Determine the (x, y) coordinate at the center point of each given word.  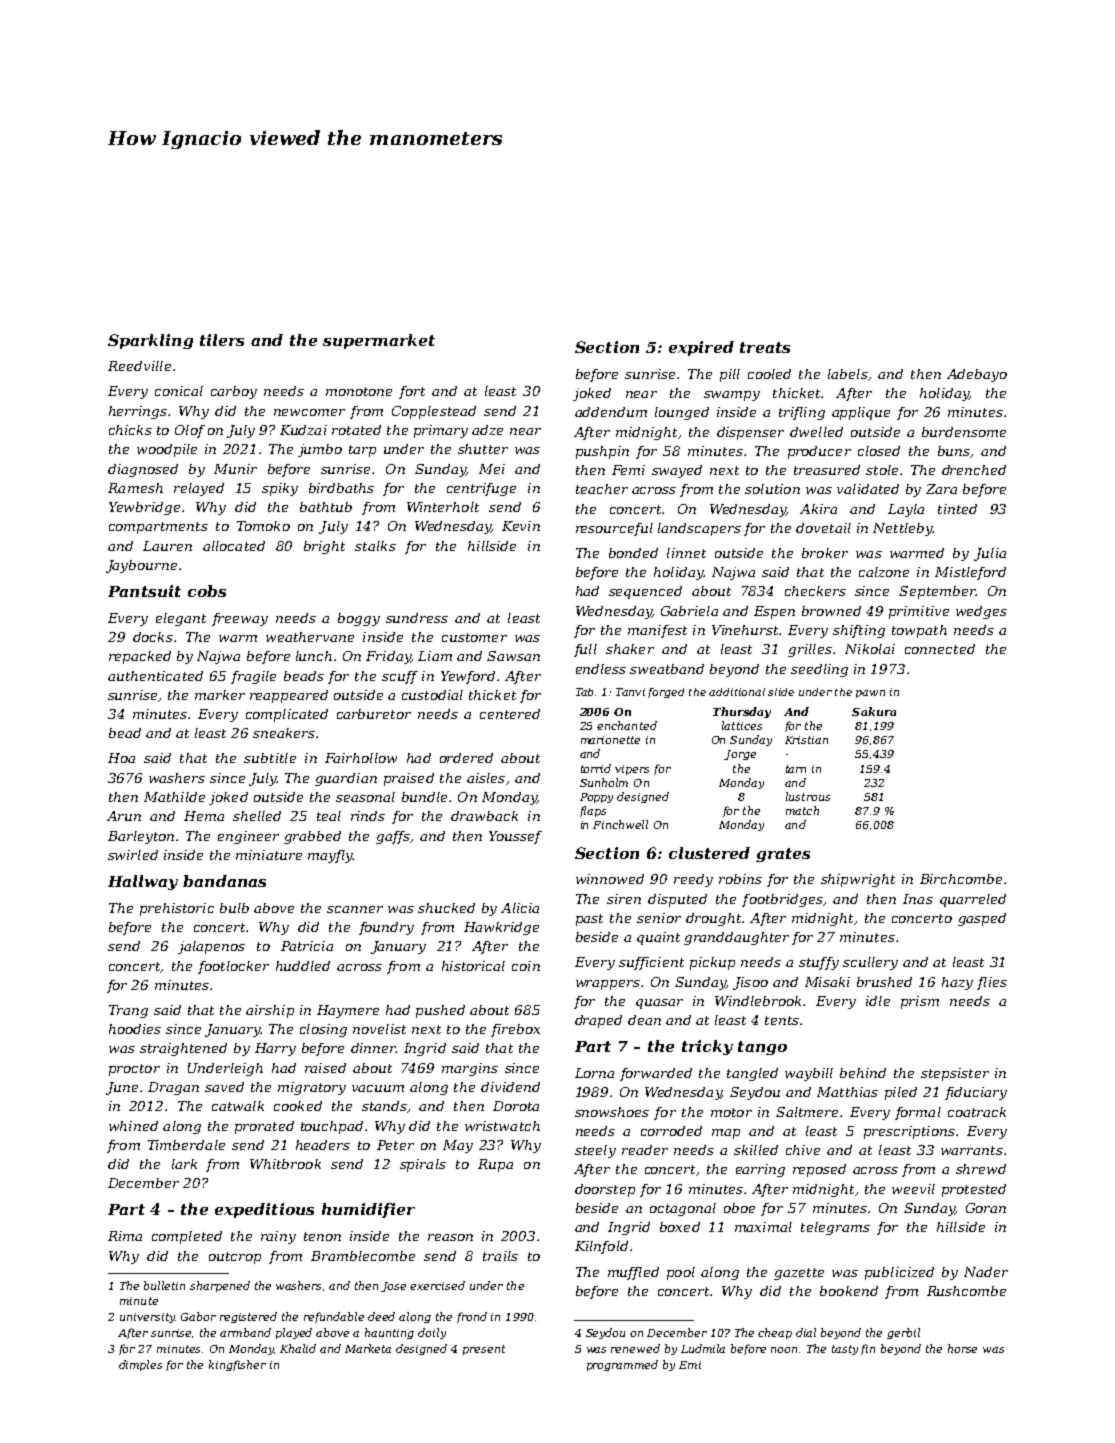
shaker (630, 649)
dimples (140, 1365)
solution (772, 489)
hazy (957, 983)
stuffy (819, 963)
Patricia (307, 946)
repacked (140, 657)
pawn (870, 694)
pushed (440, 1011)
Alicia (520, 908)
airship (270, 1011)
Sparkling (150, 341)
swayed (677, 471)
